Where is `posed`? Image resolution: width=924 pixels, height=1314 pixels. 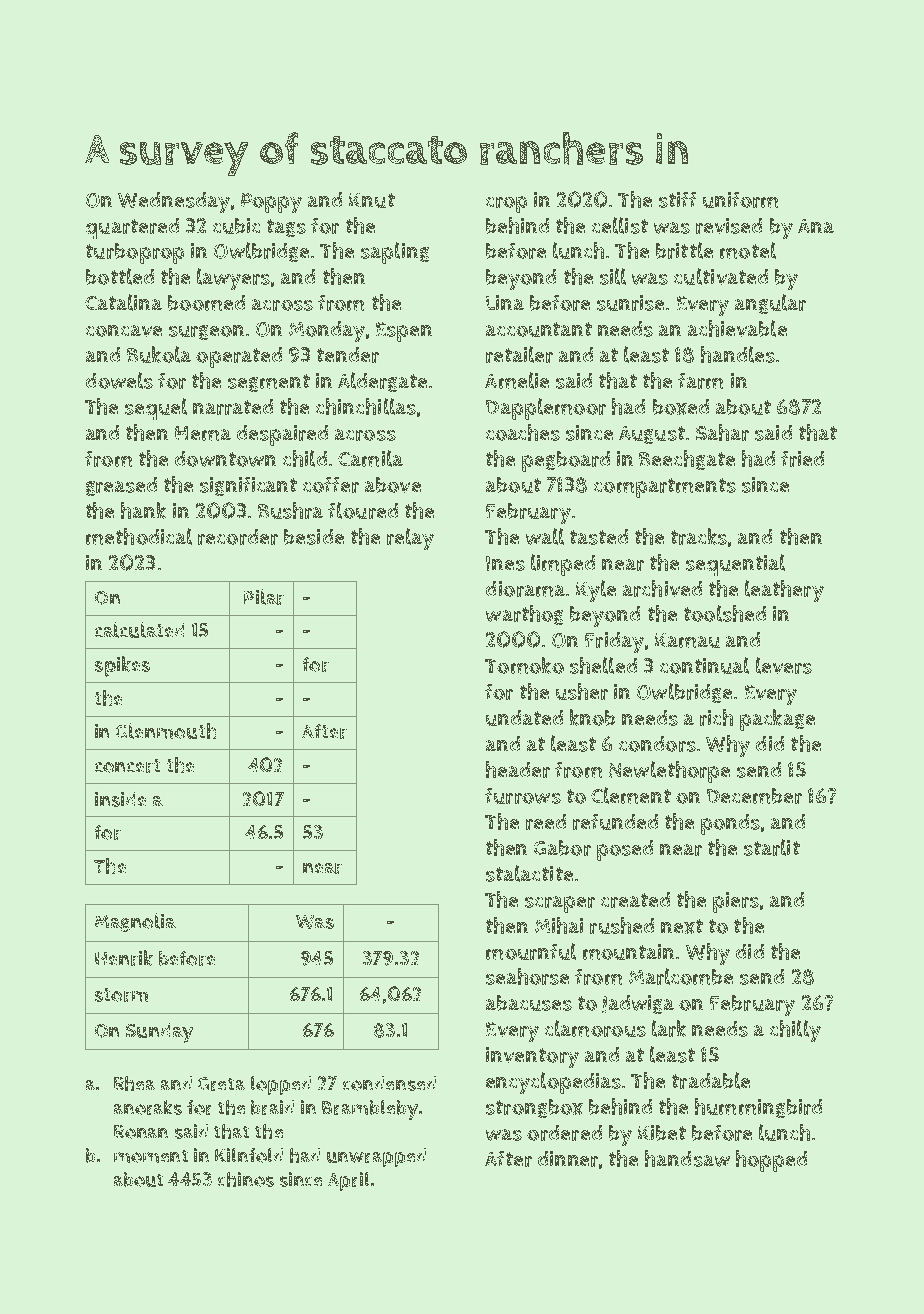 posed is located at coordinates (625, 850).
